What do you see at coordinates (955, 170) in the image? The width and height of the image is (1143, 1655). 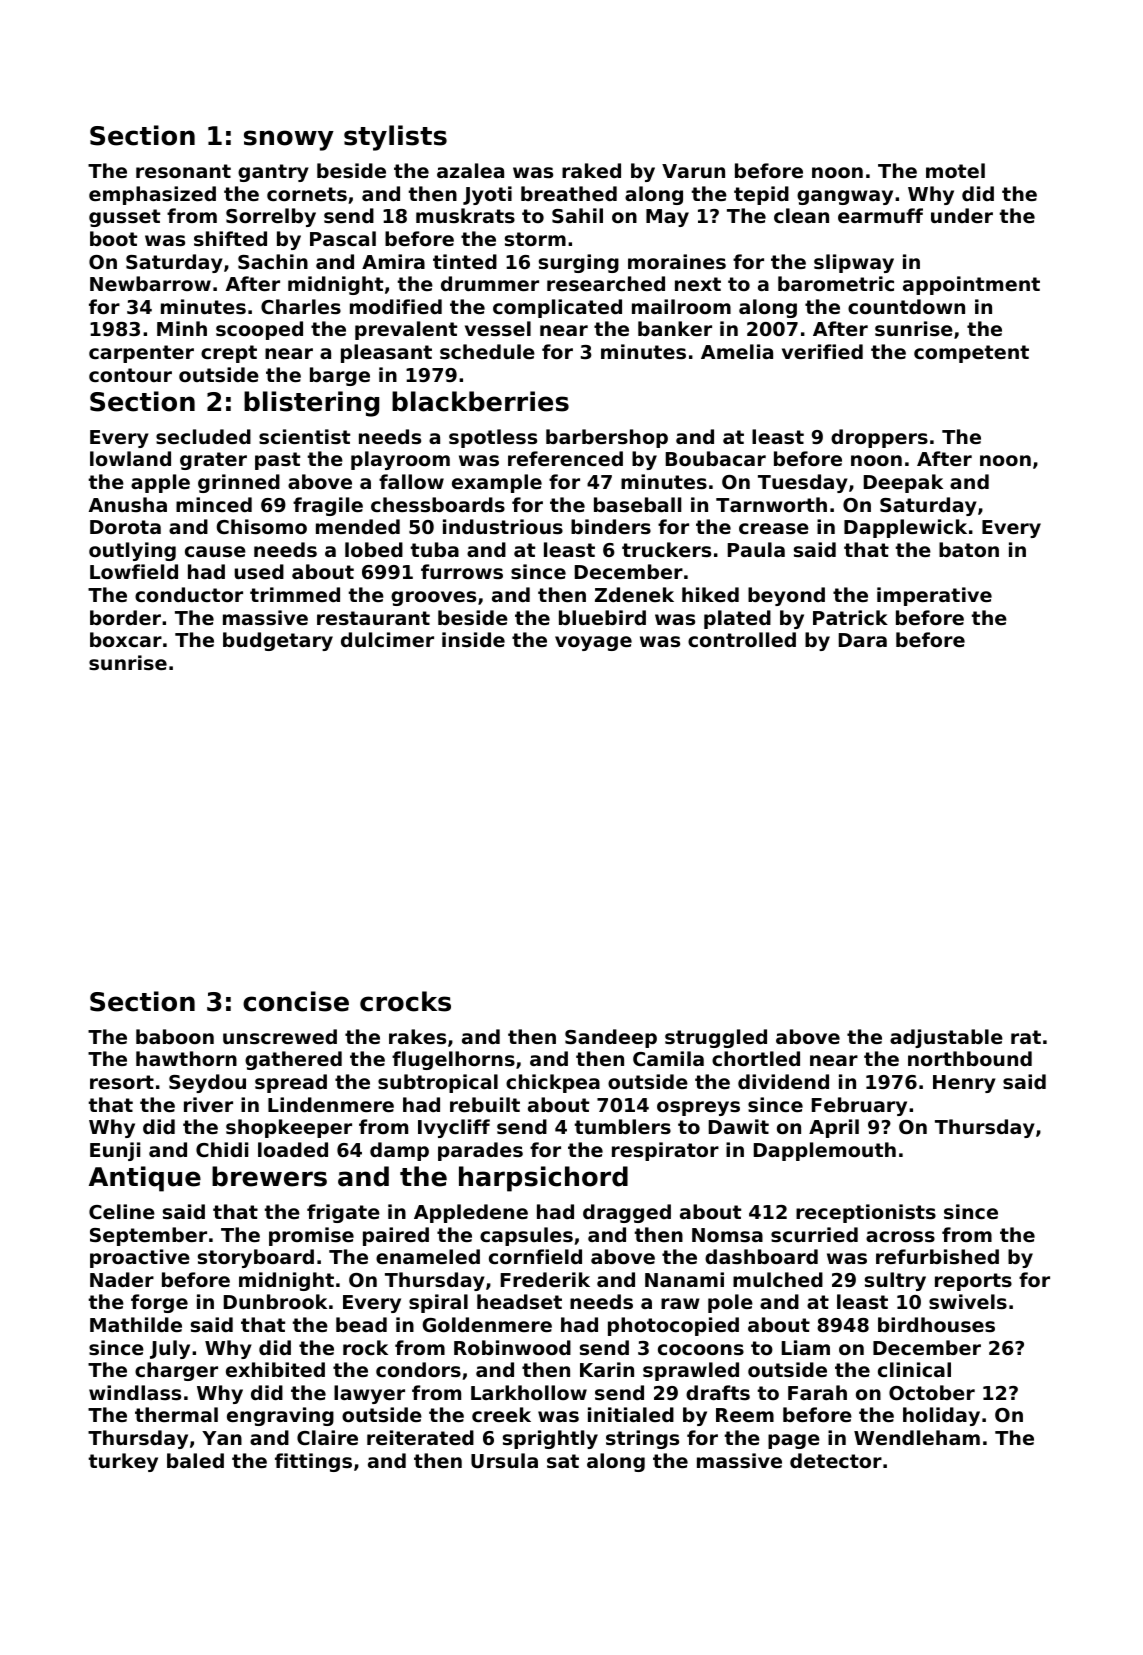 I see `motel` at bounding box center [955, 170].
